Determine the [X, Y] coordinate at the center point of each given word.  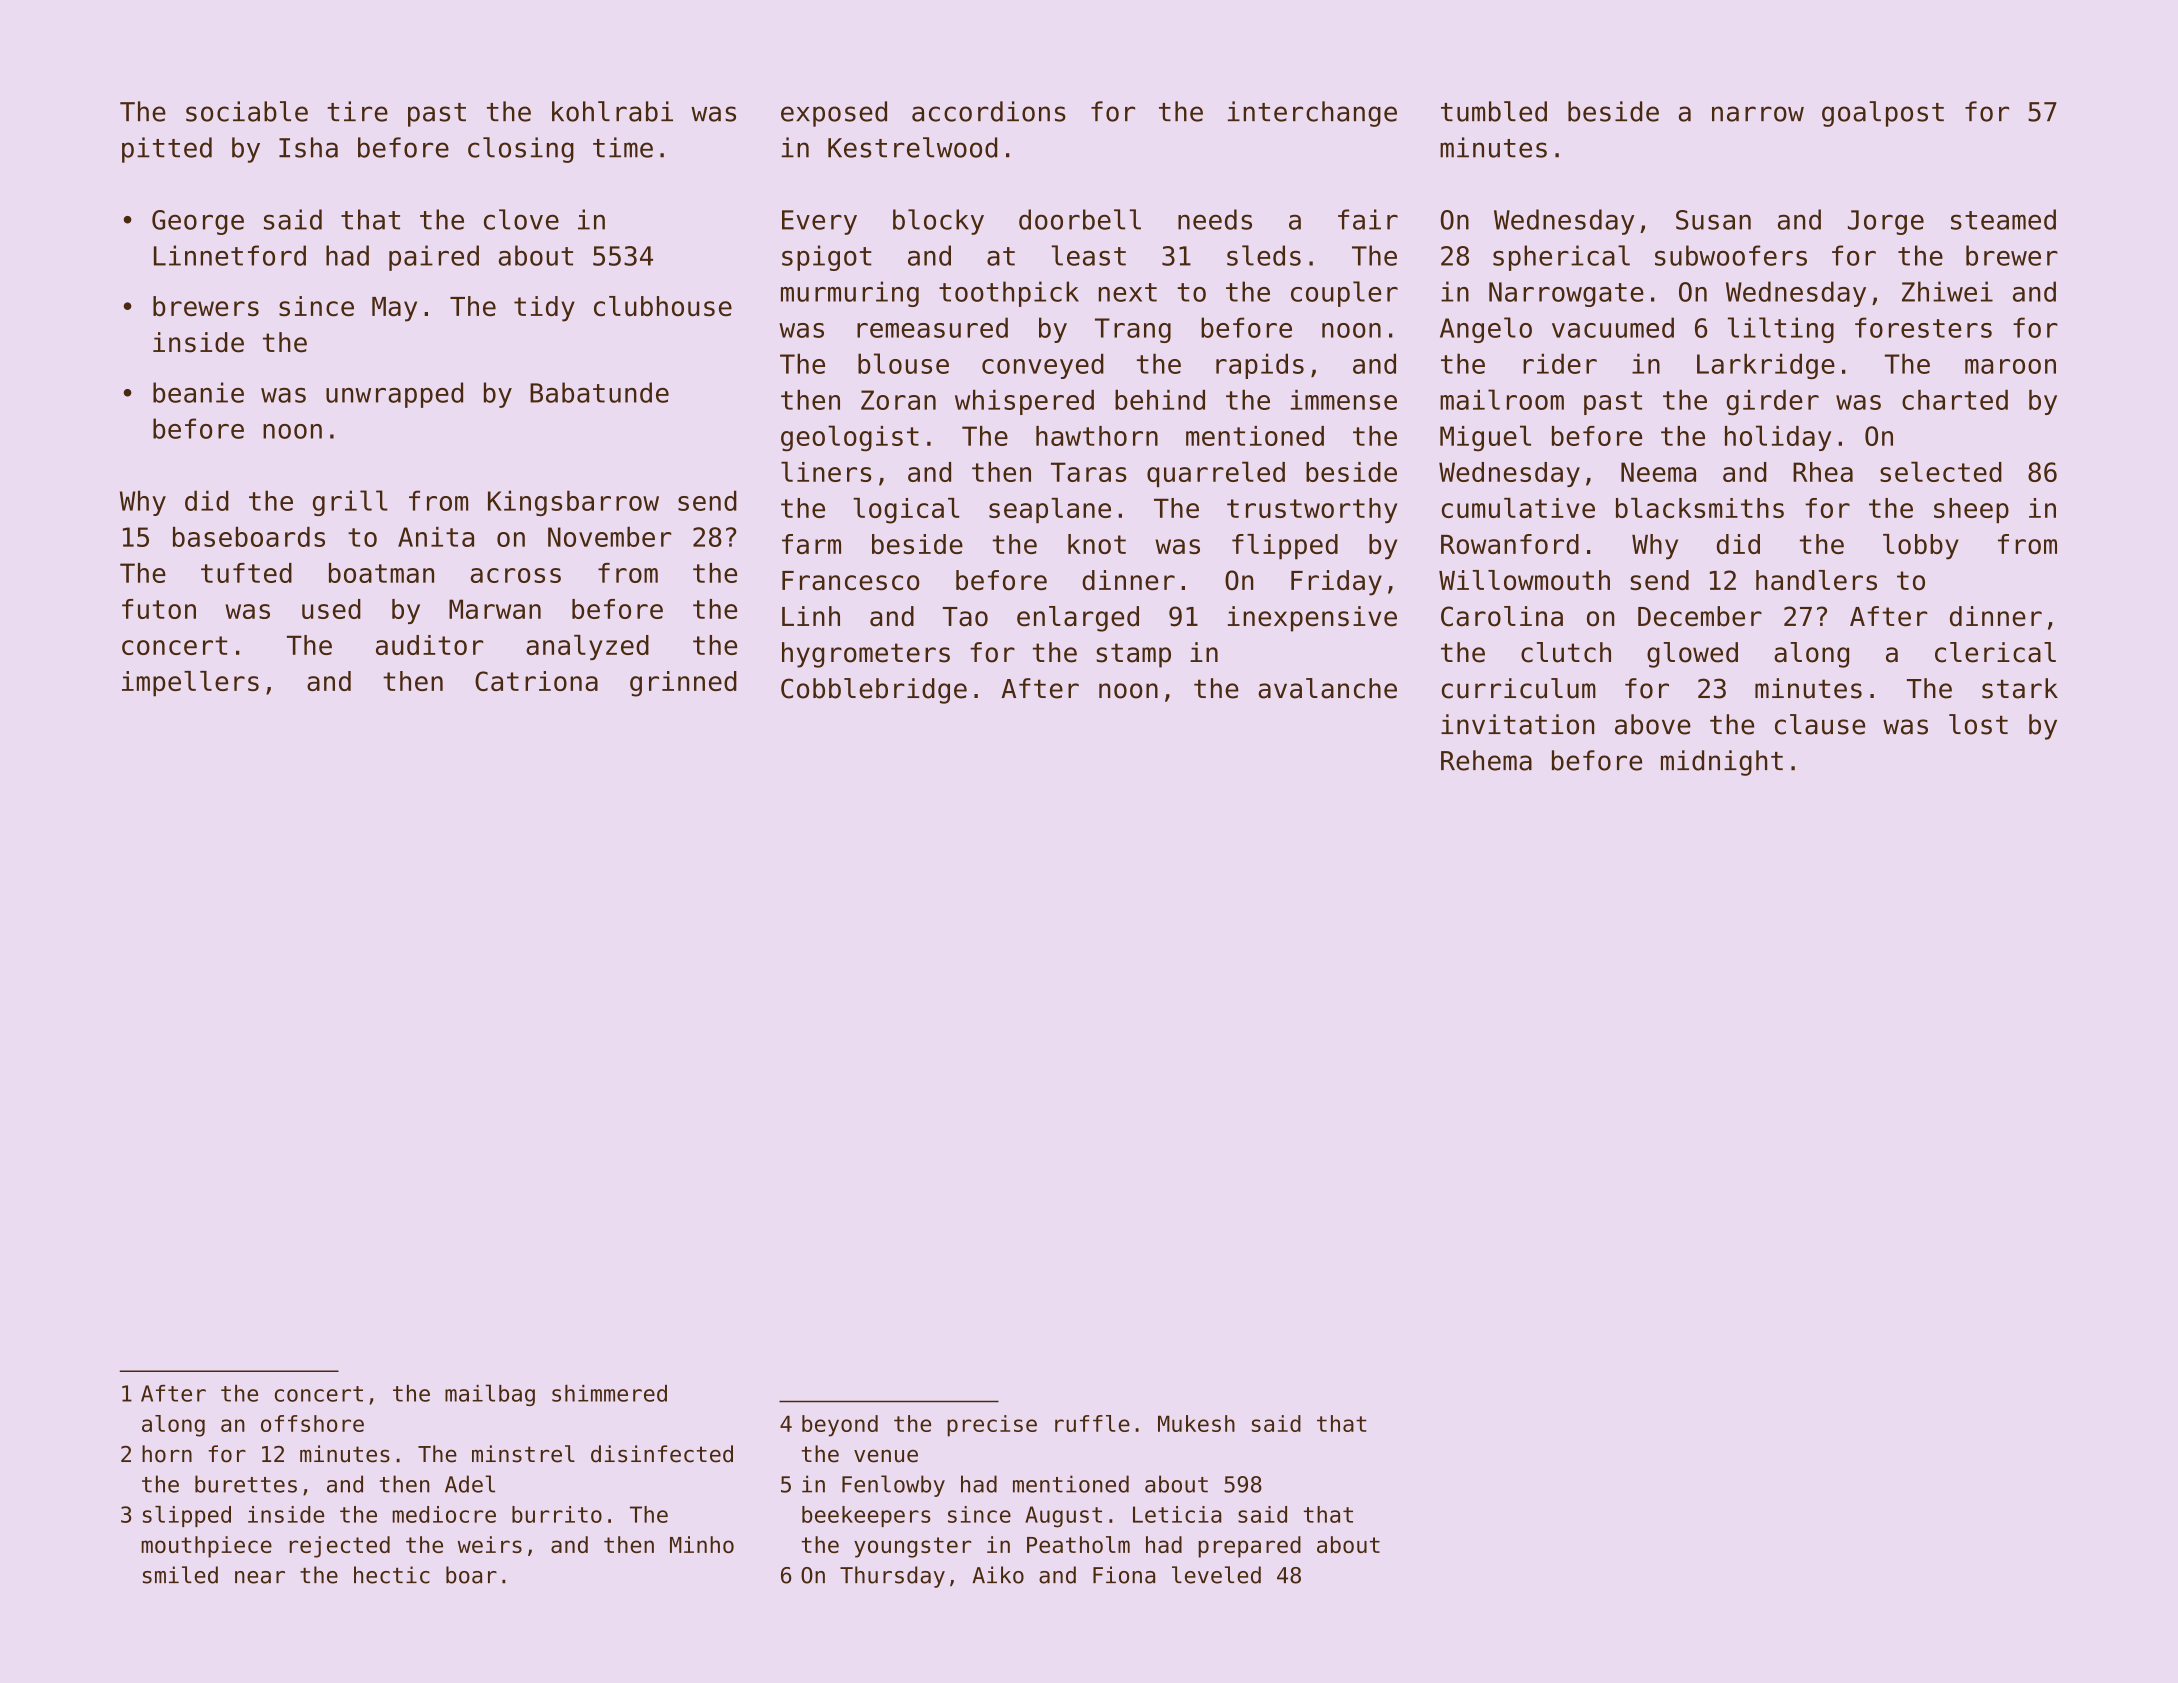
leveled [1216, 1575]
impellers [190, 684]
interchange [1312, 114]
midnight [1722, 763]
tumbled [1494, 111]
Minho [702, 1544]
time [623, 147]
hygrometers [866, 655]
